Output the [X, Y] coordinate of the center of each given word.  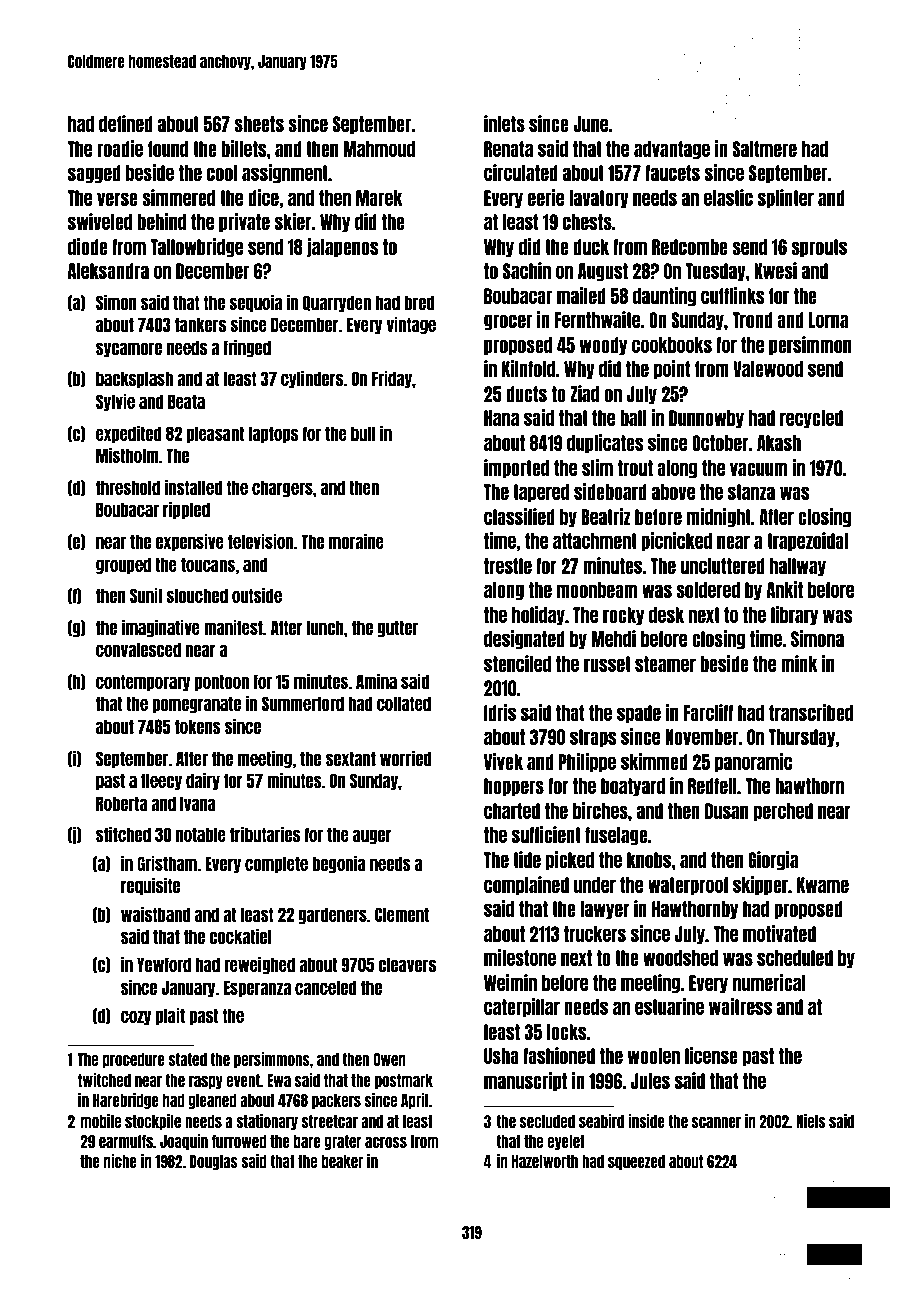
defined [126, 123]
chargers [282, 488]
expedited [129, 434]
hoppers [514, 787]
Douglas [214, 1162]
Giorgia [773, 861]
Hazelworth [545, 1161]
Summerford [303, 703]
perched [783, 812]
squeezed [636, 1162]
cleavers [407, 964]
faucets [672, 173]
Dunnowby [706, 419]
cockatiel [240, 936]
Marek [379, 198]
